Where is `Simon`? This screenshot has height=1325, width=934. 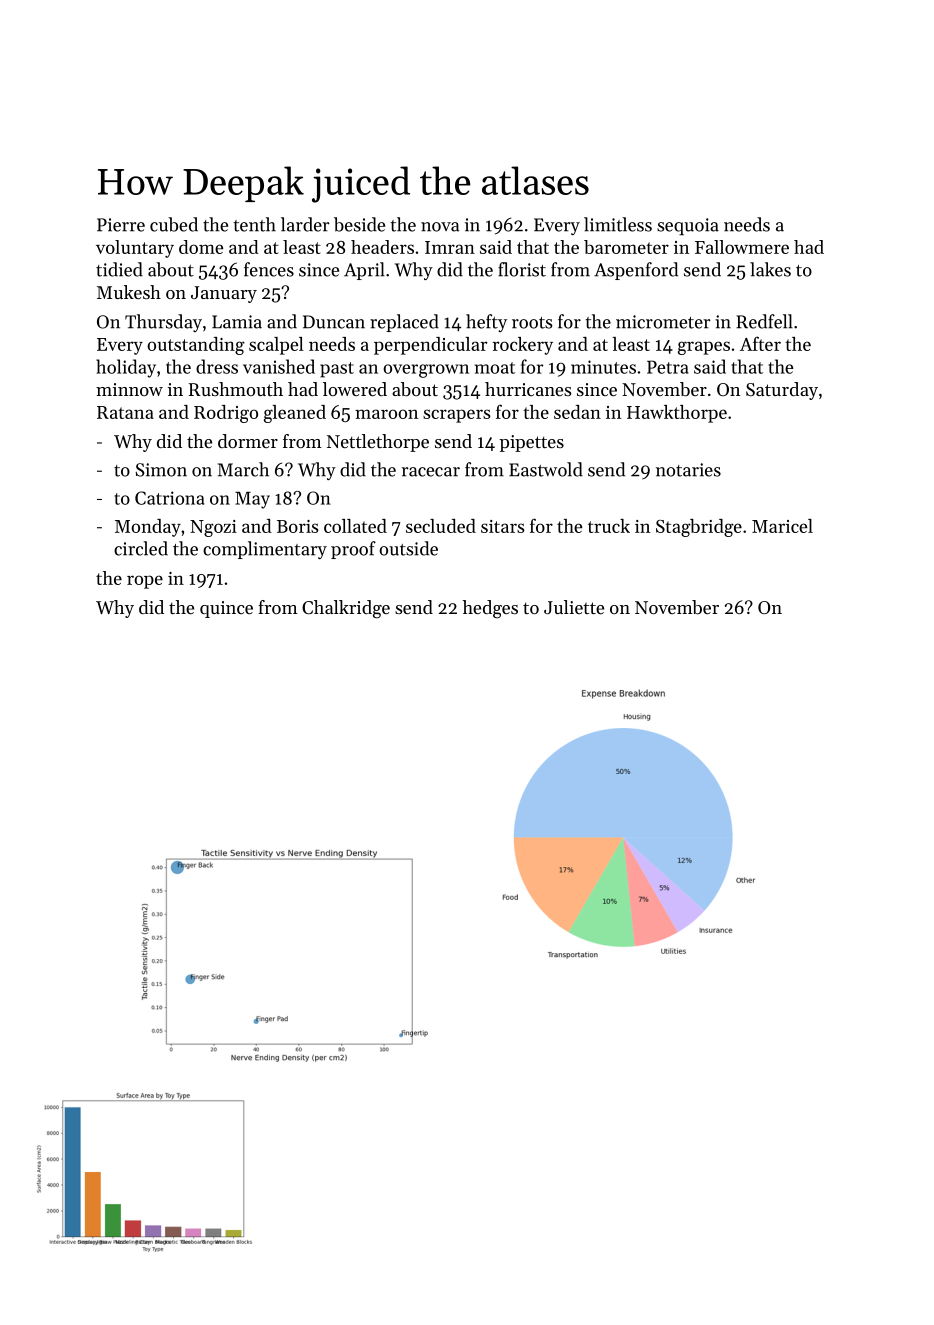
Simon is located at coordinates (161, 470).
